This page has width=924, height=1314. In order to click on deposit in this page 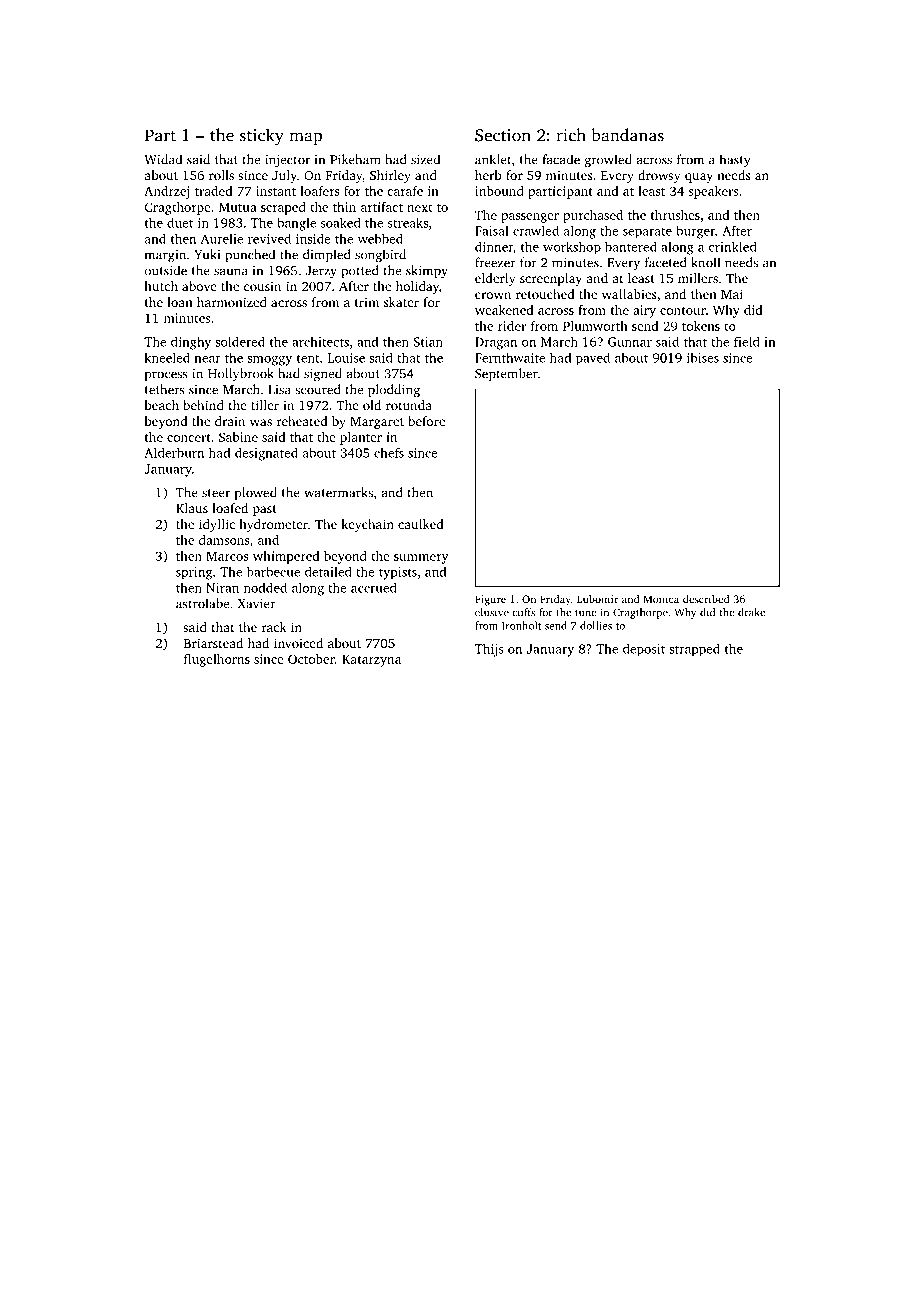, I will do `click(644, 650)`.
